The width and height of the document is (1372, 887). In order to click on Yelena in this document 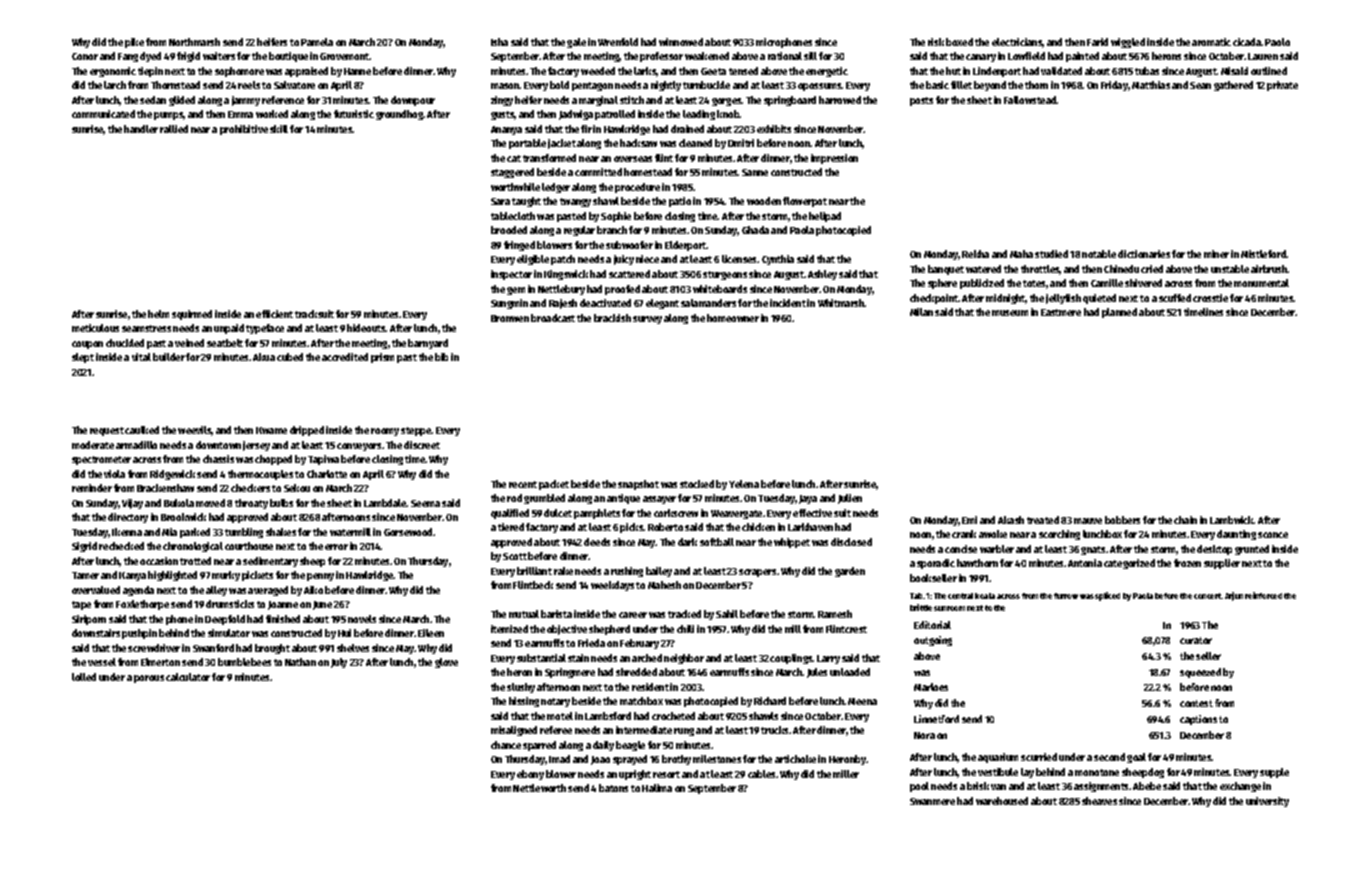, I will do `click(744, 484)`.
